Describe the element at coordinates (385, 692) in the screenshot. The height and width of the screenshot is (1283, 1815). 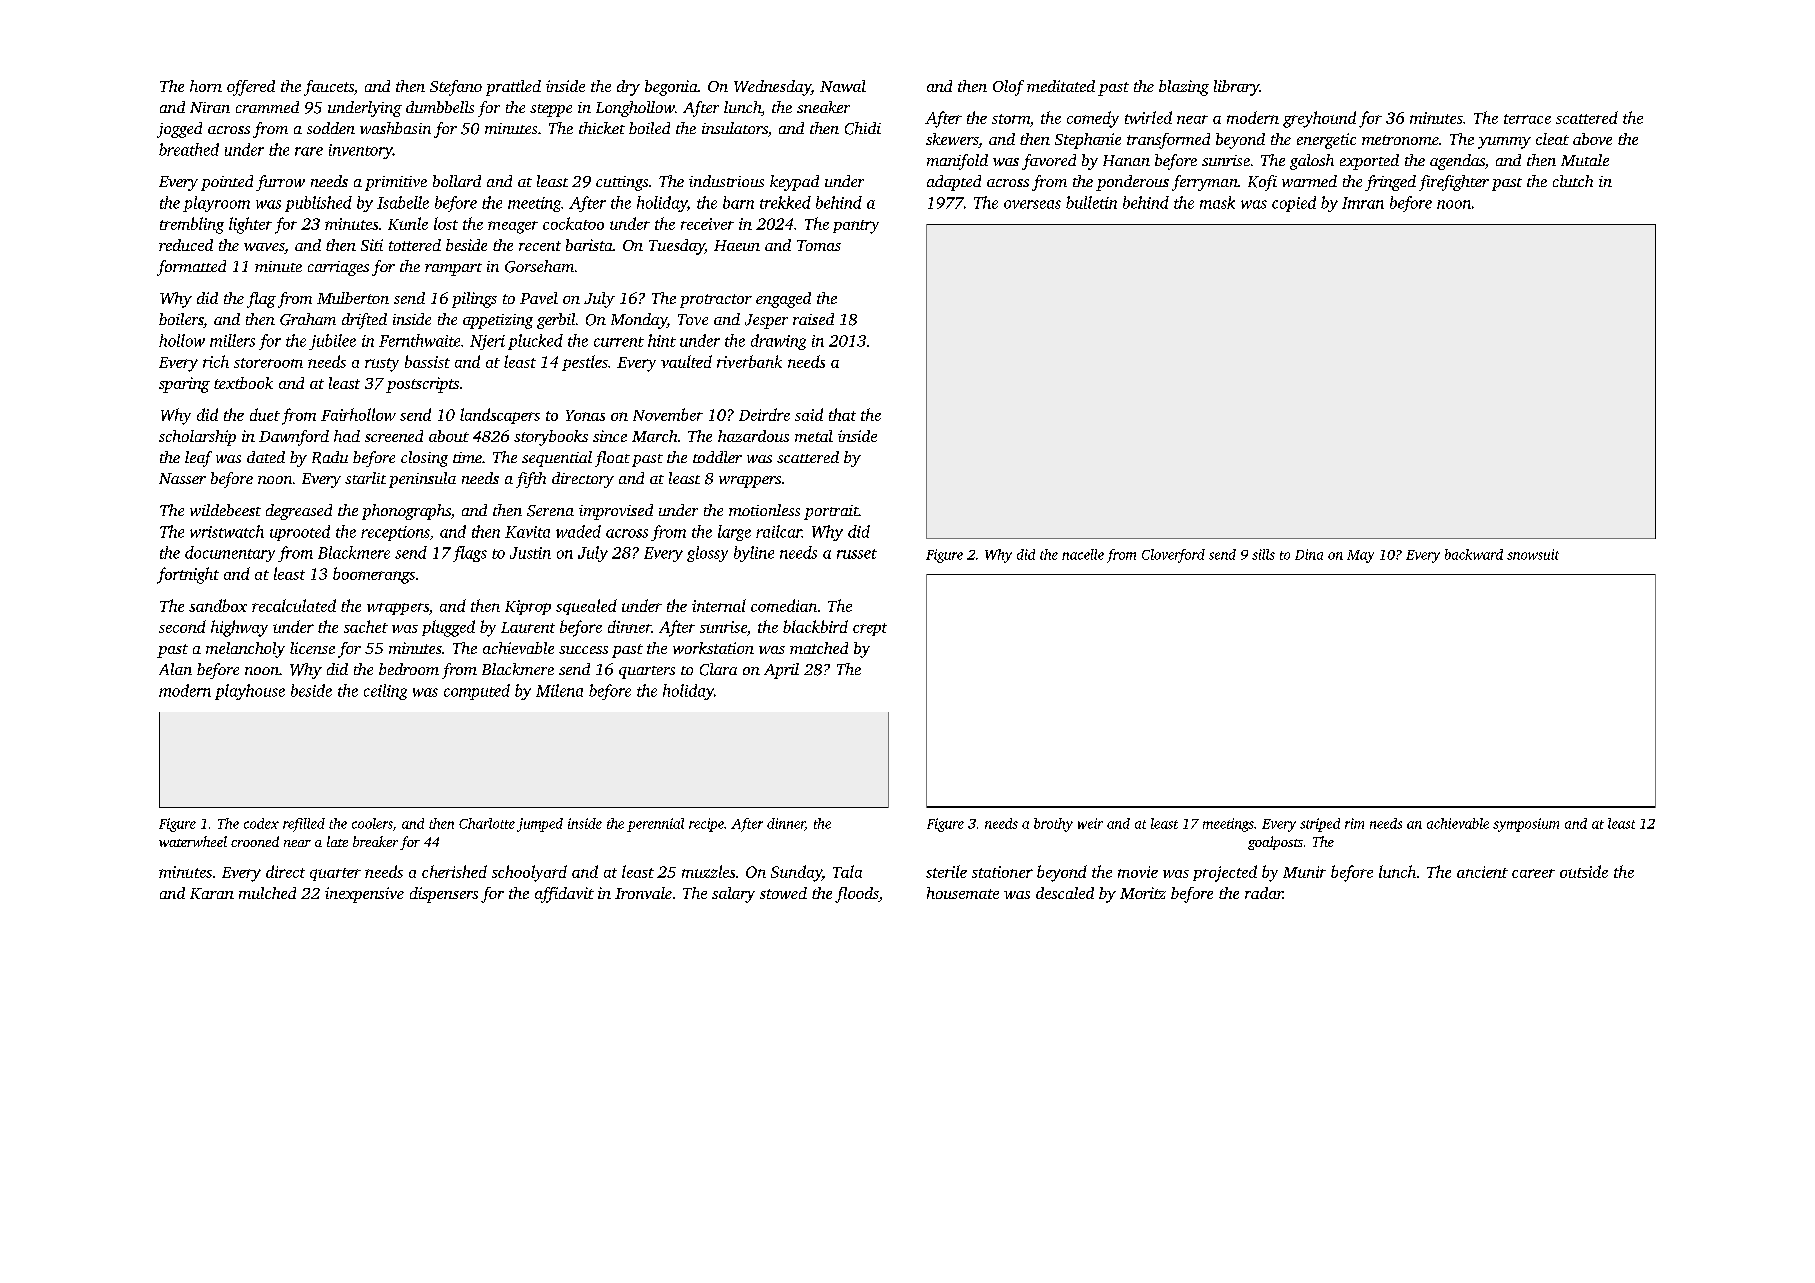
I see `ceiling` at that location.
